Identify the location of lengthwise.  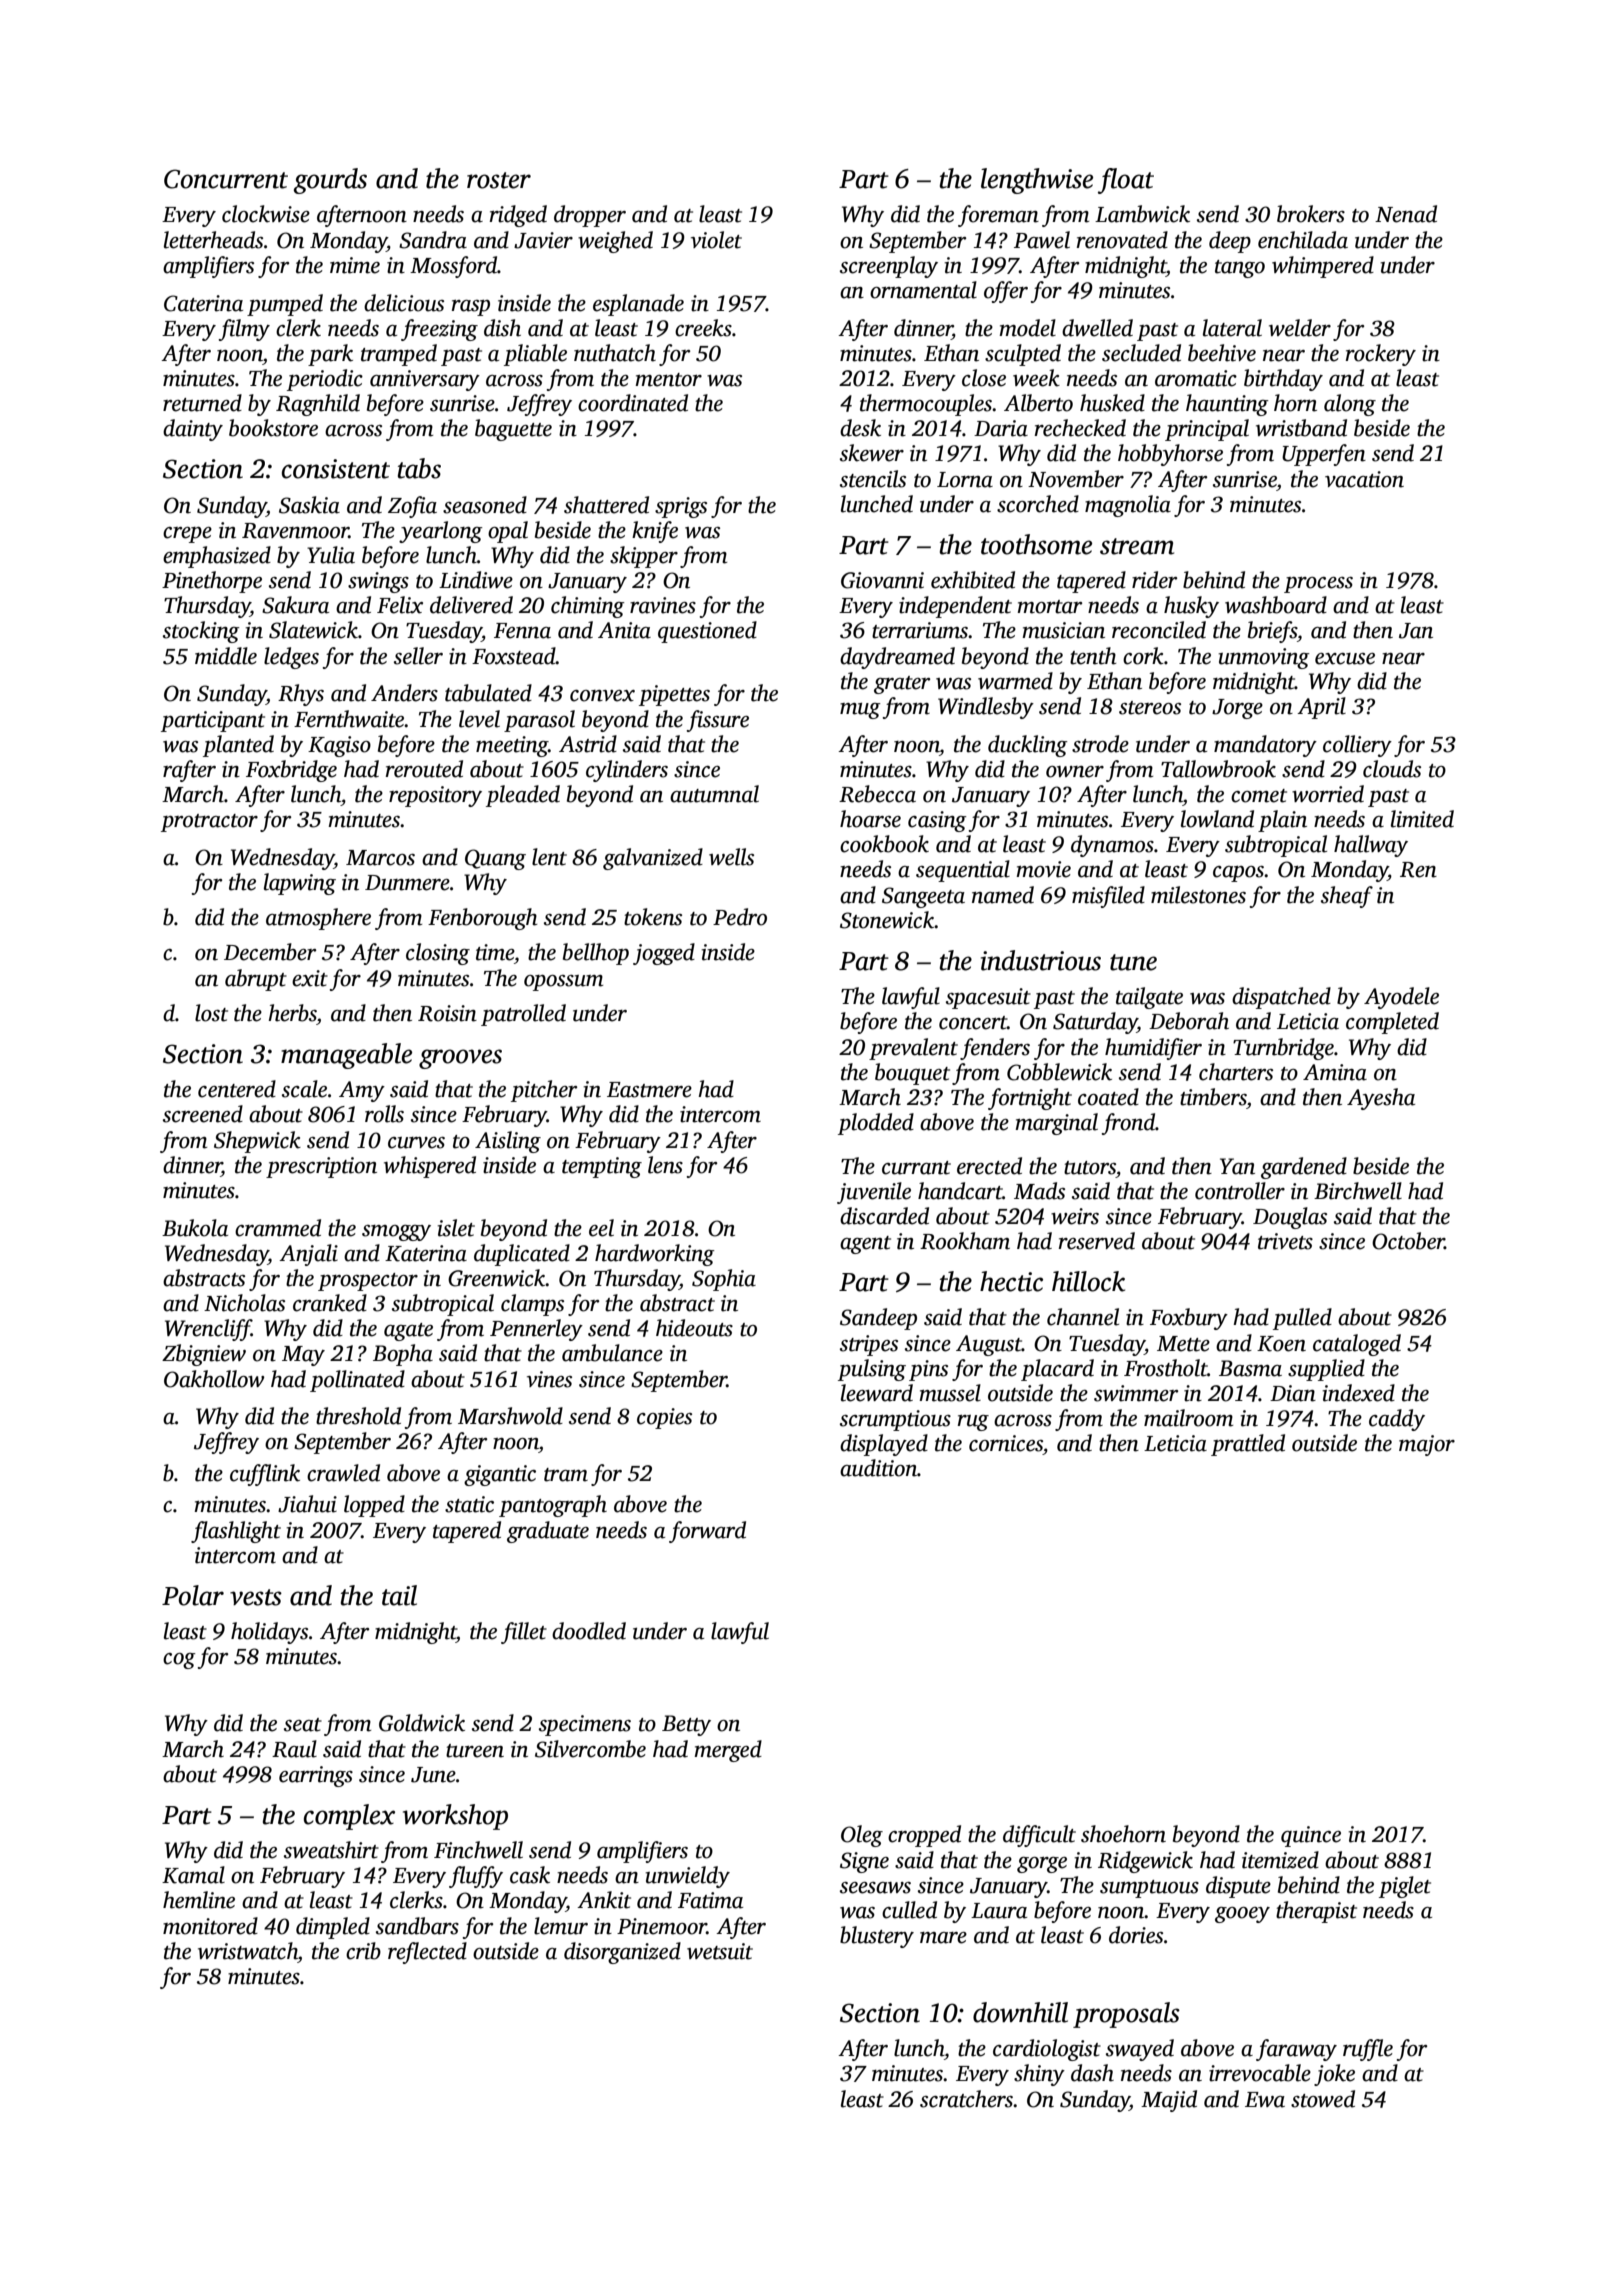
(1037, 181).
